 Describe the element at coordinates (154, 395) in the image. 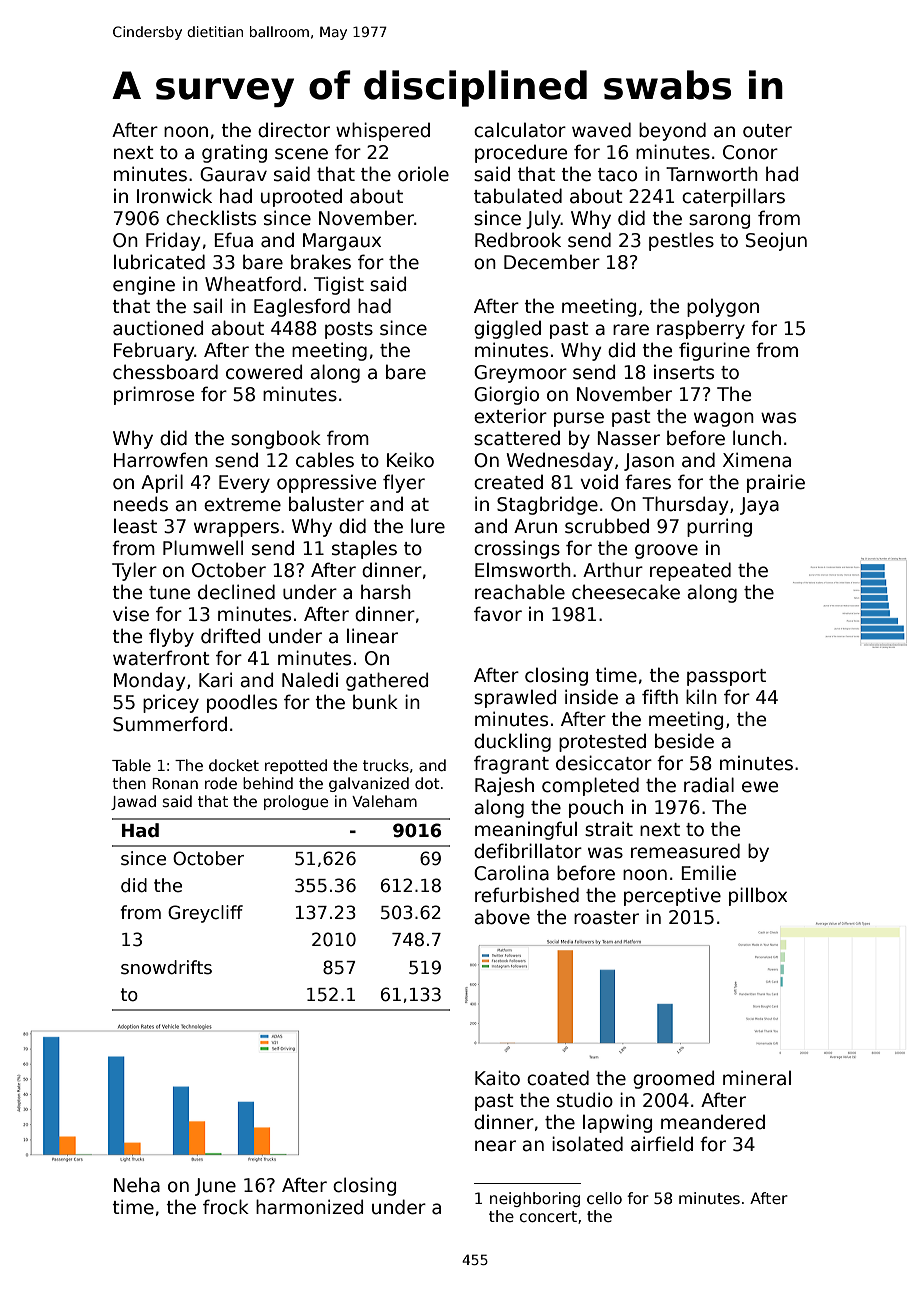

I see `primrose` at that location.
